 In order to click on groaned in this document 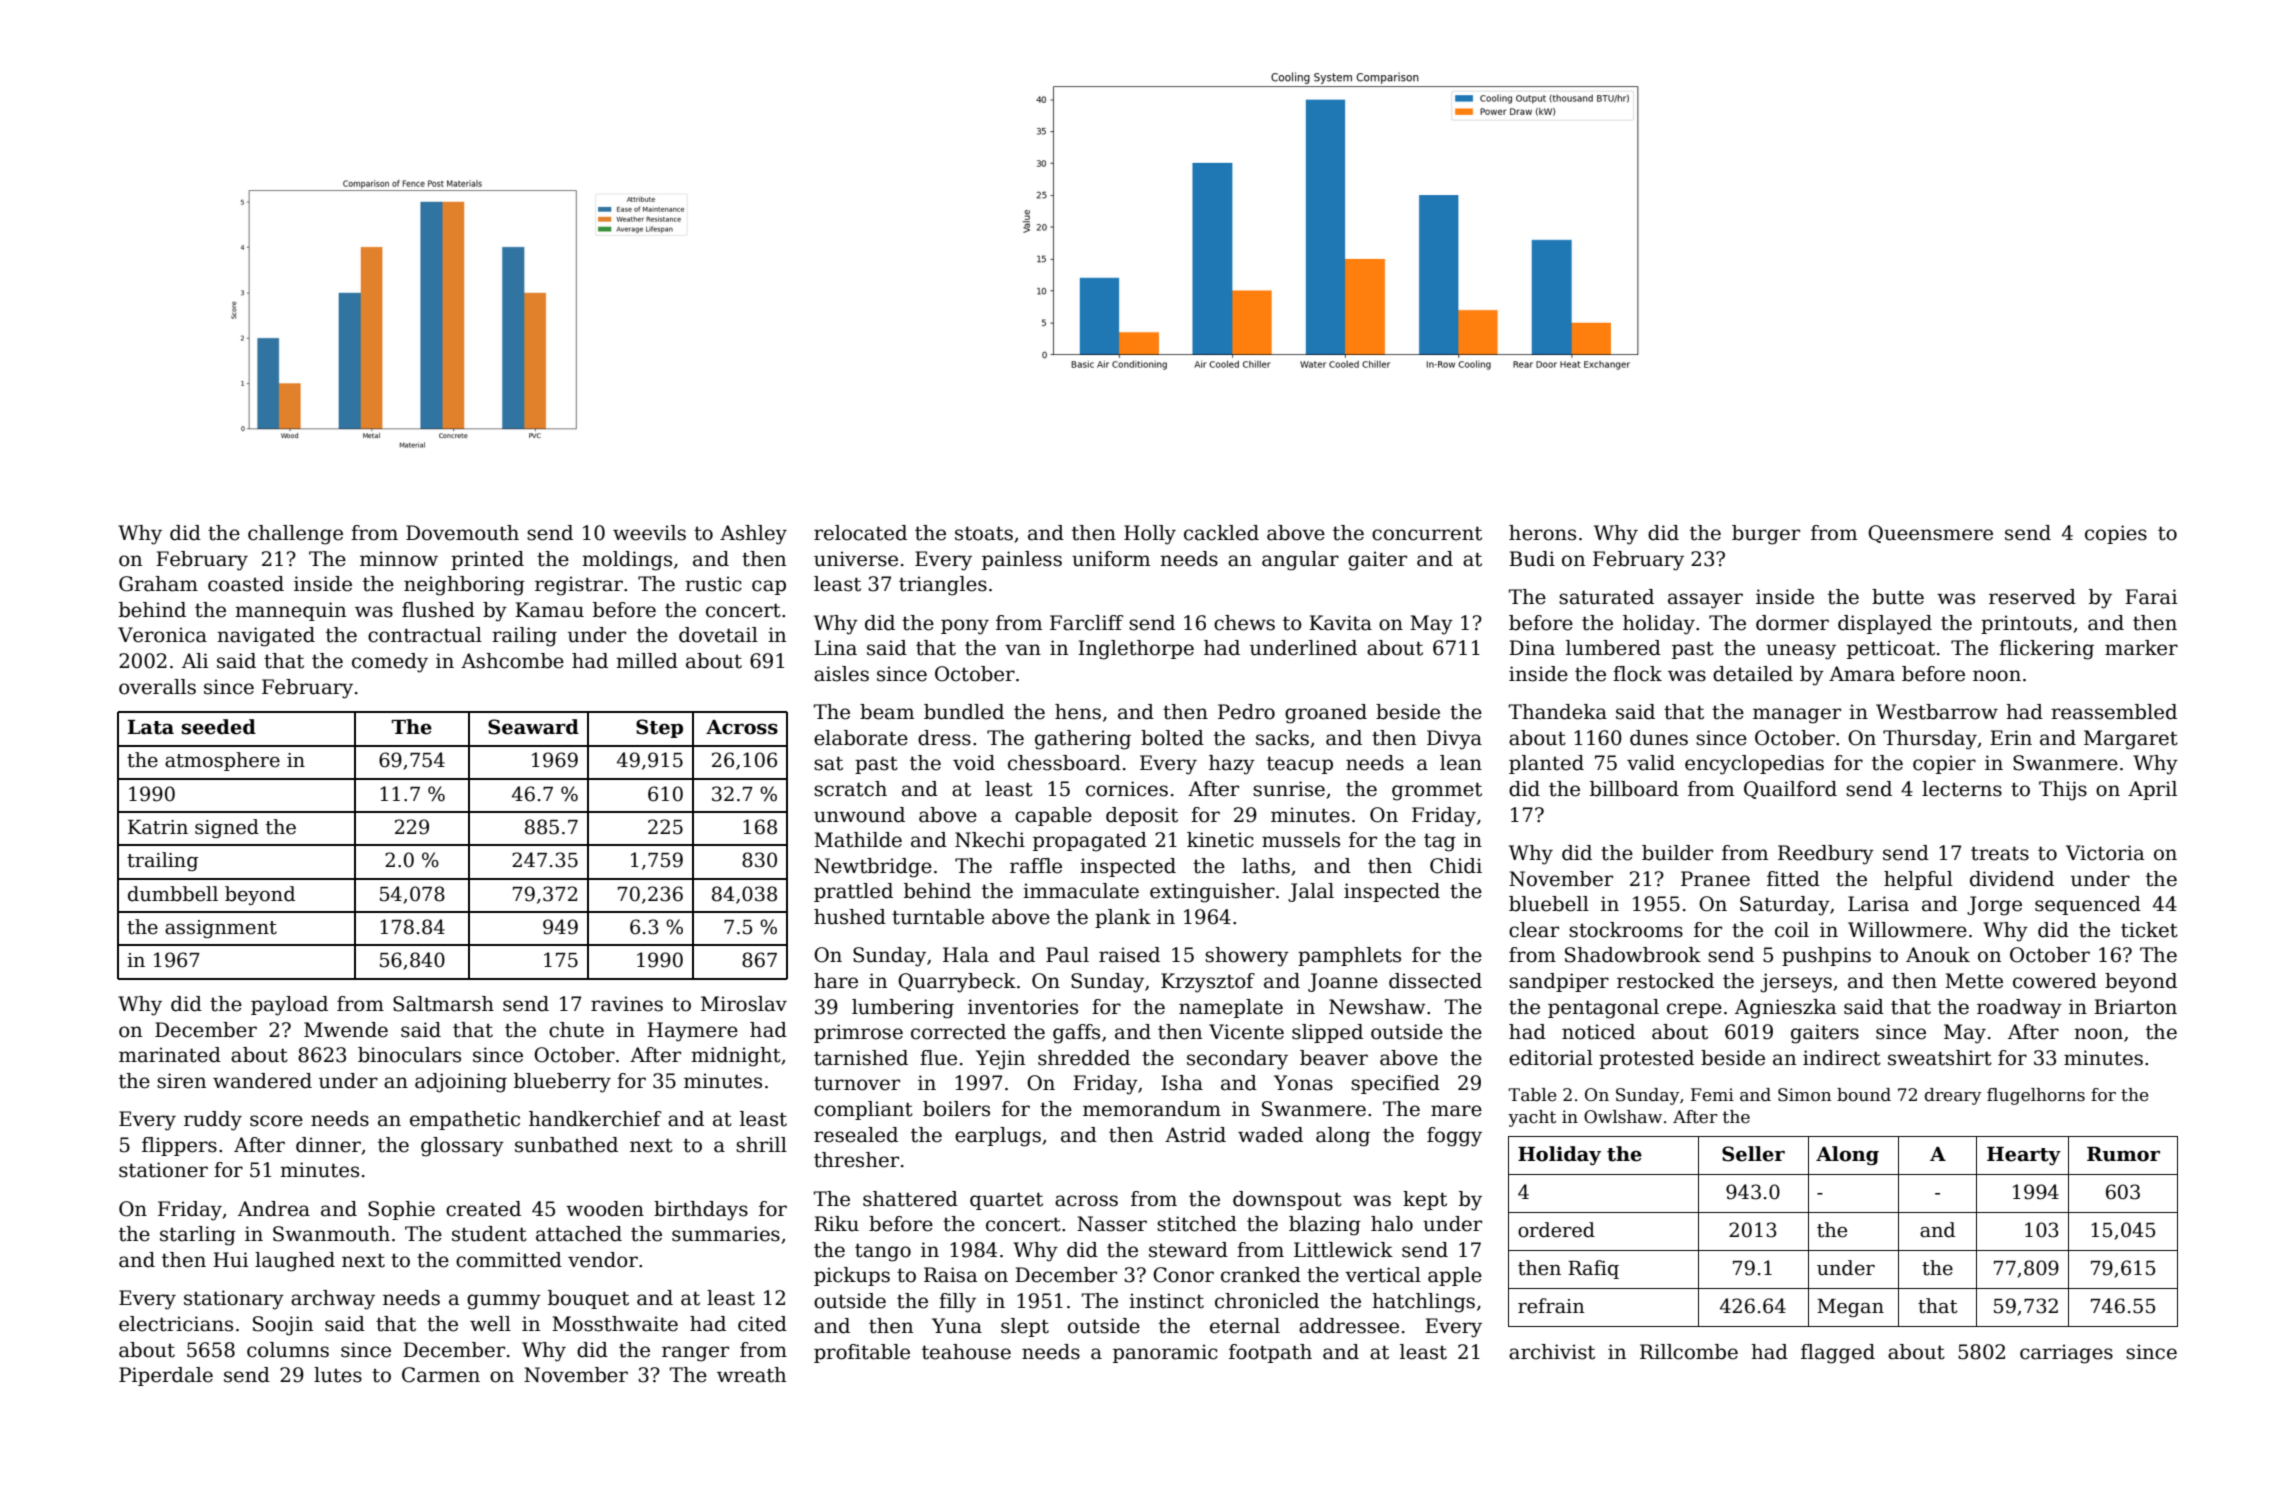, I will do `click(1326, 714)`.
